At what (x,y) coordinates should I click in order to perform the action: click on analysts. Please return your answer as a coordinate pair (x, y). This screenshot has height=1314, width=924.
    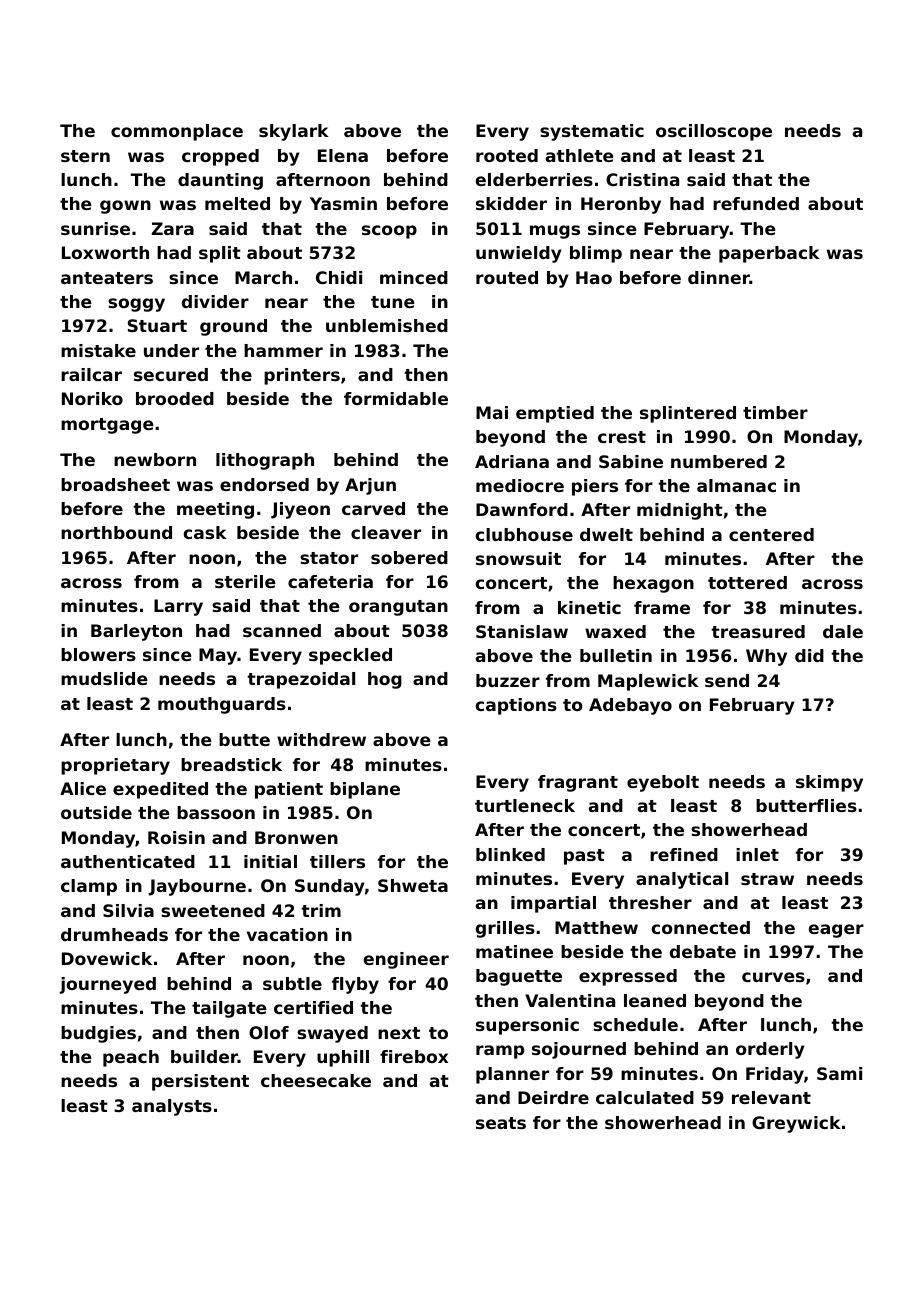
    Looking at the image, I should click on (172, 1107).
